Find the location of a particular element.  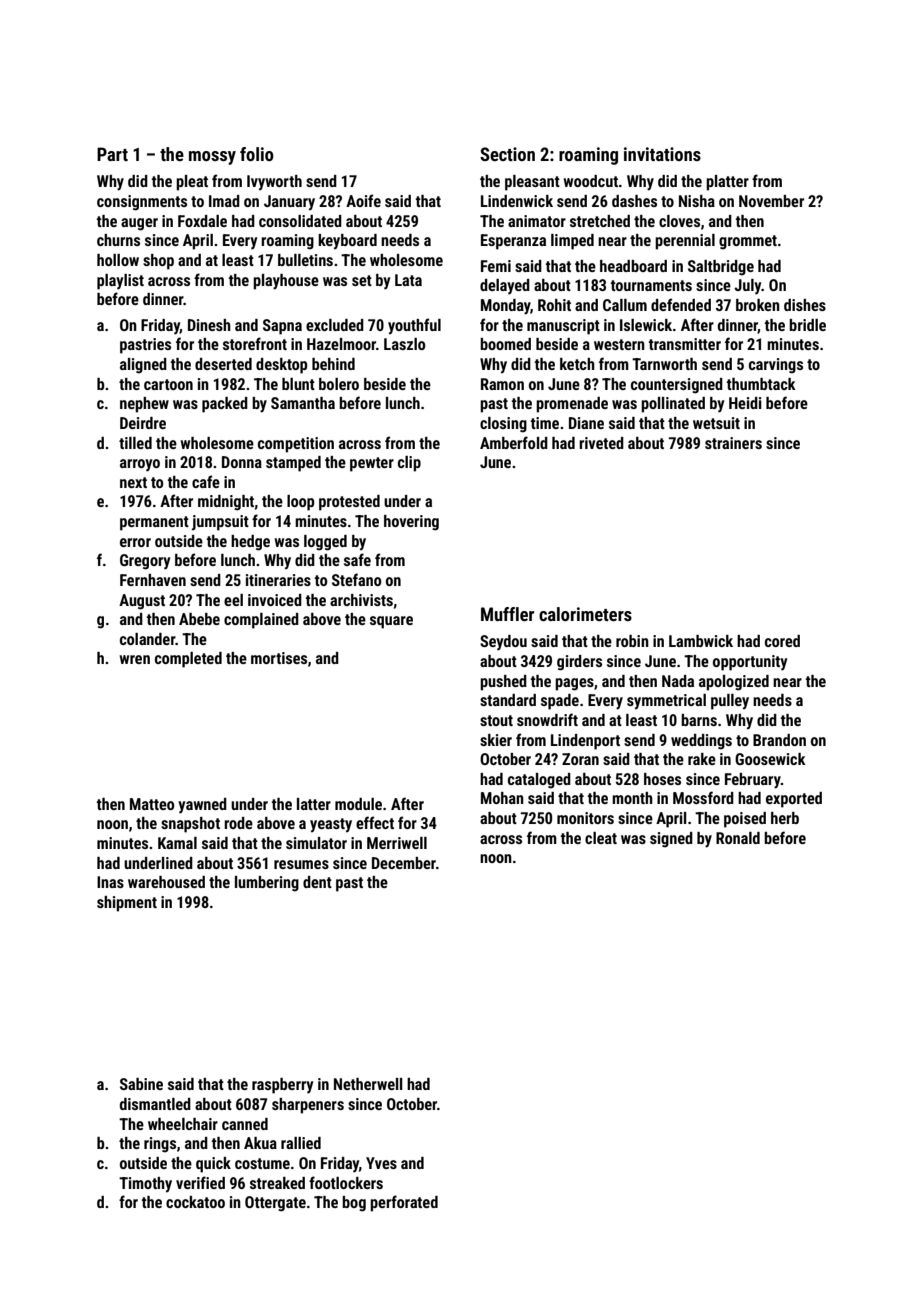

invitations is located at coordinates (662, 154).
